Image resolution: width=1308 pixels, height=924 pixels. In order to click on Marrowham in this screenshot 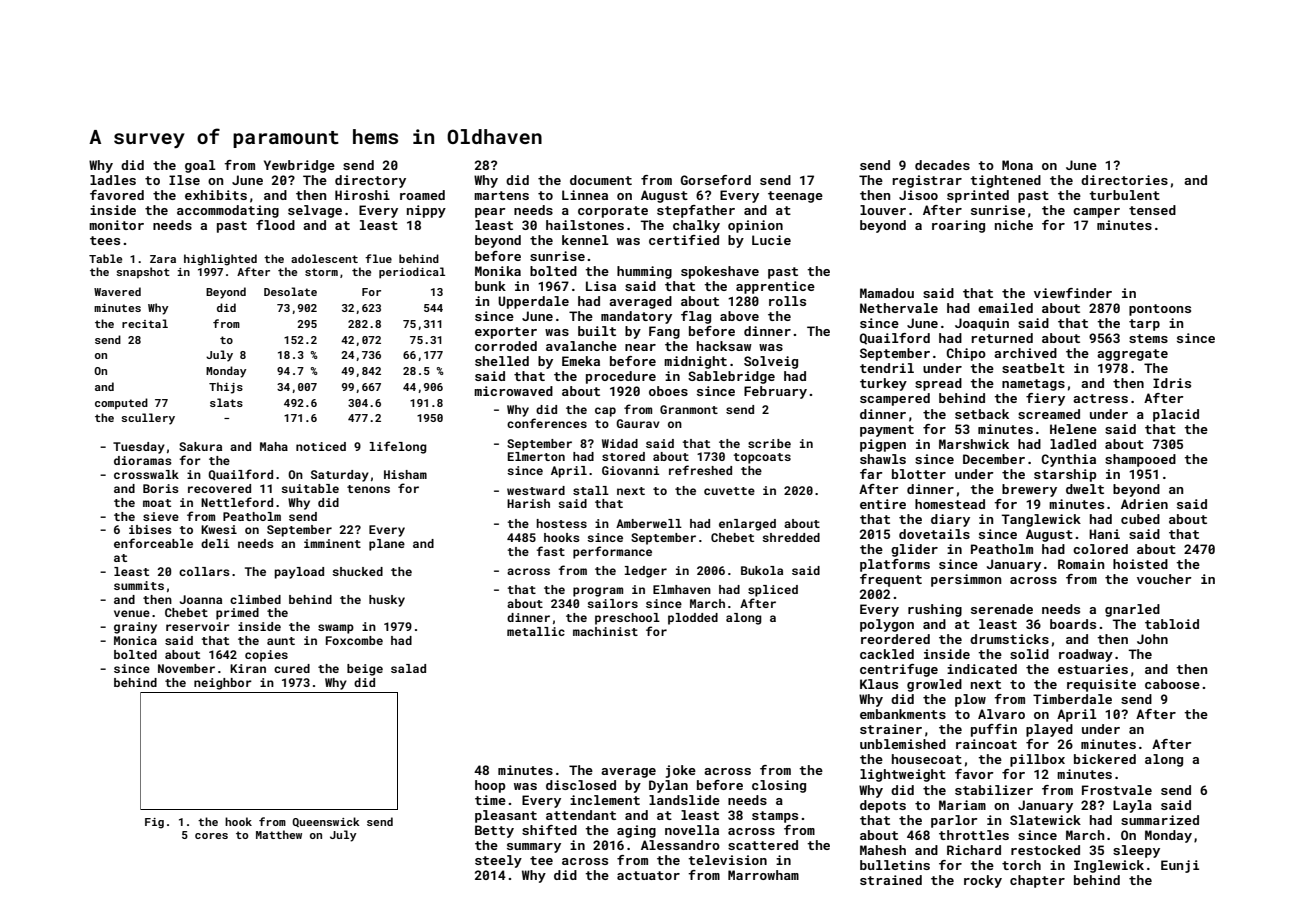, I will do `click(763, 875)`.
